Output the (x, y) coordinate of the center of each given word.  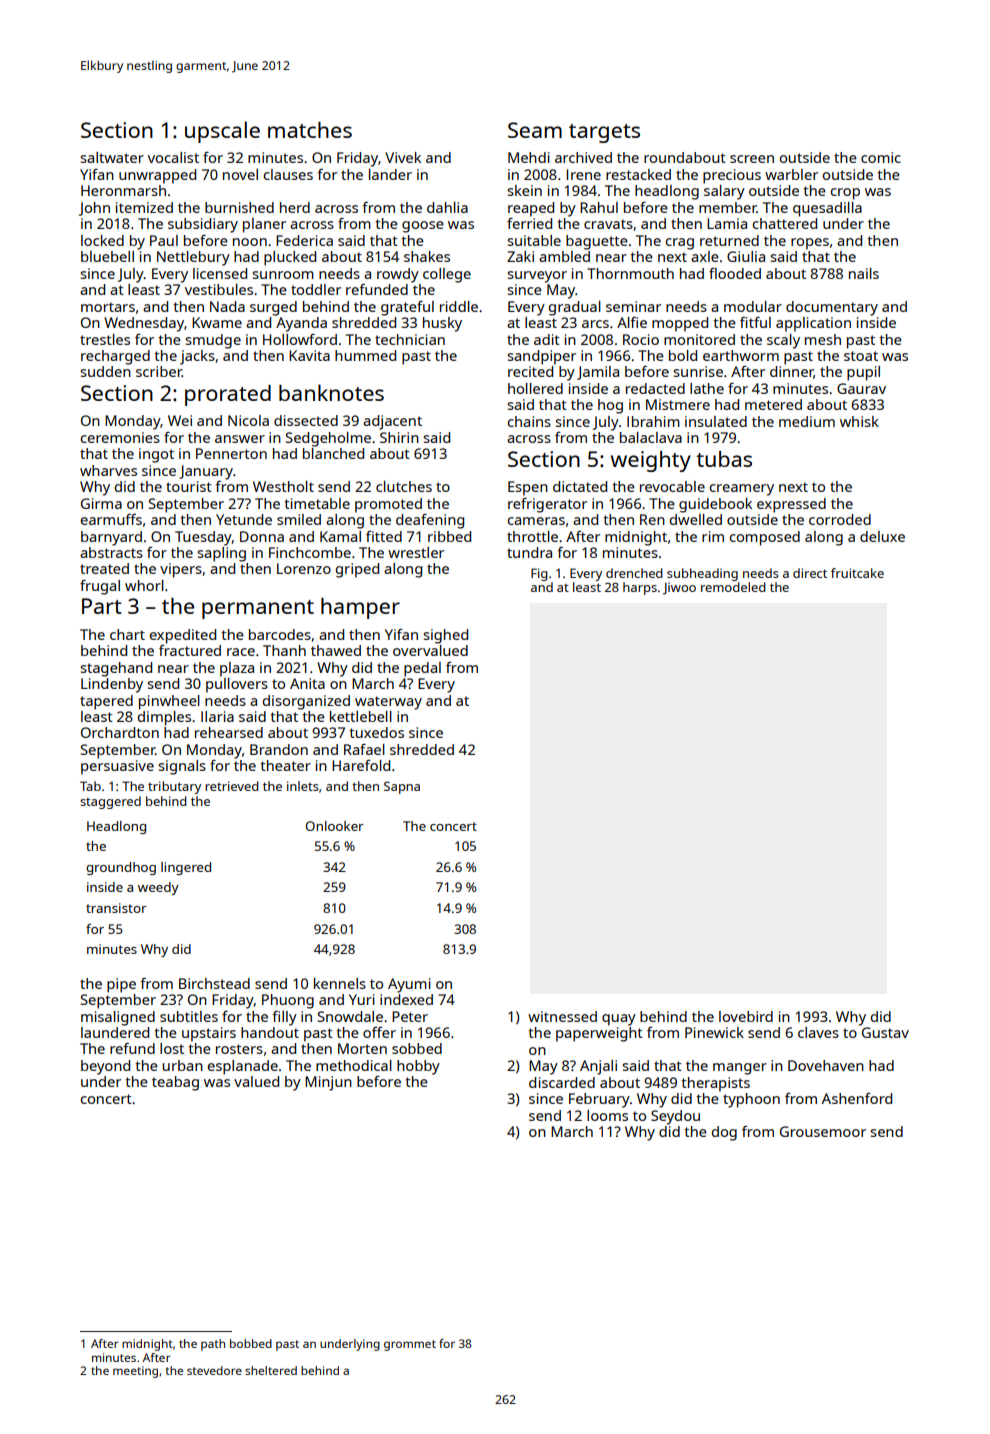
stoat (861, 356)
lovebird (746, 1016)
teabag (175, 1083)
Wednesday (144, 324)
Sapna (402, 787)
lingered (186, 868)
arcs (595, 324)
